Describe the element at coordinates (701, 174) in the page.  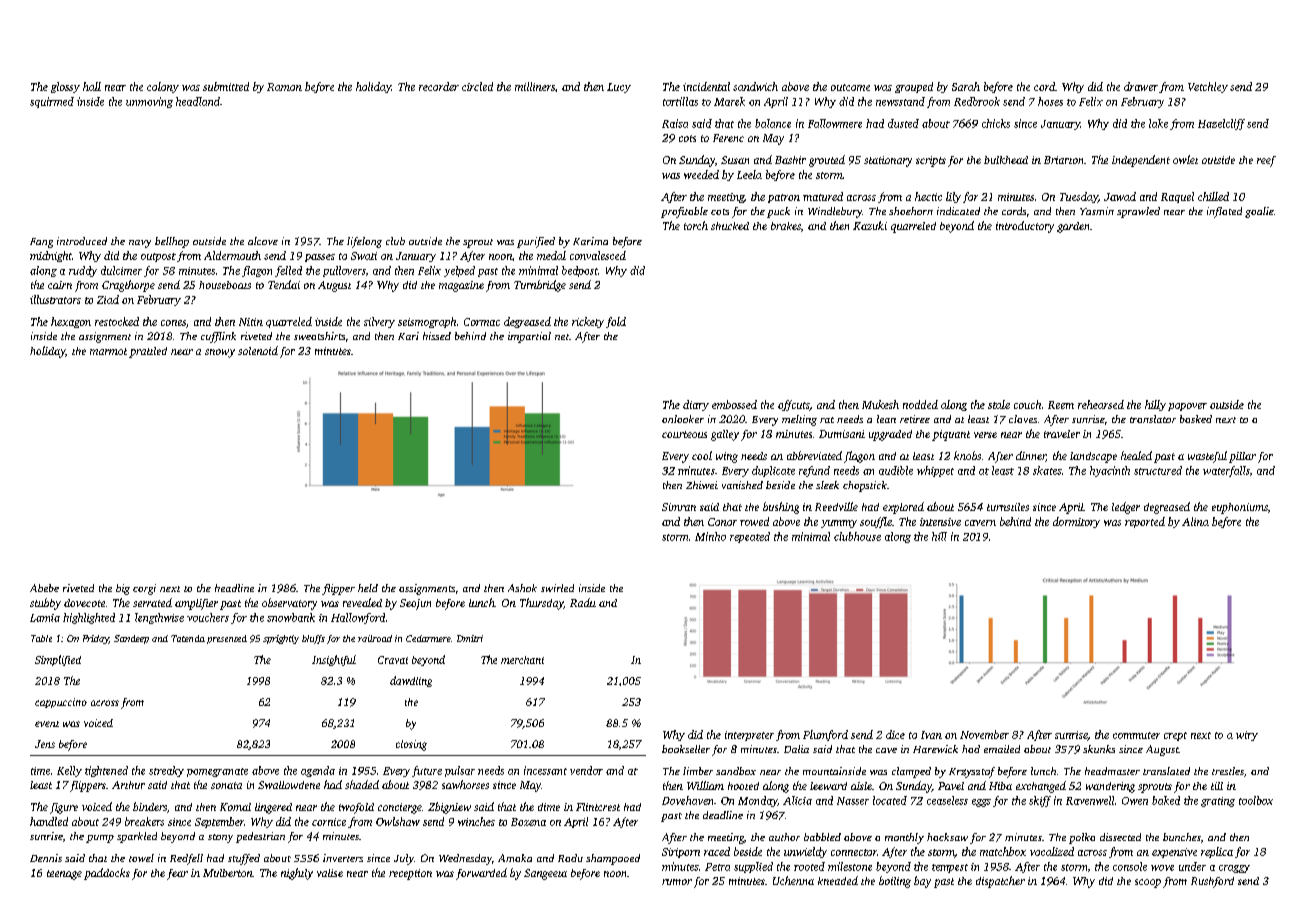
I see `weeded` at that location.
